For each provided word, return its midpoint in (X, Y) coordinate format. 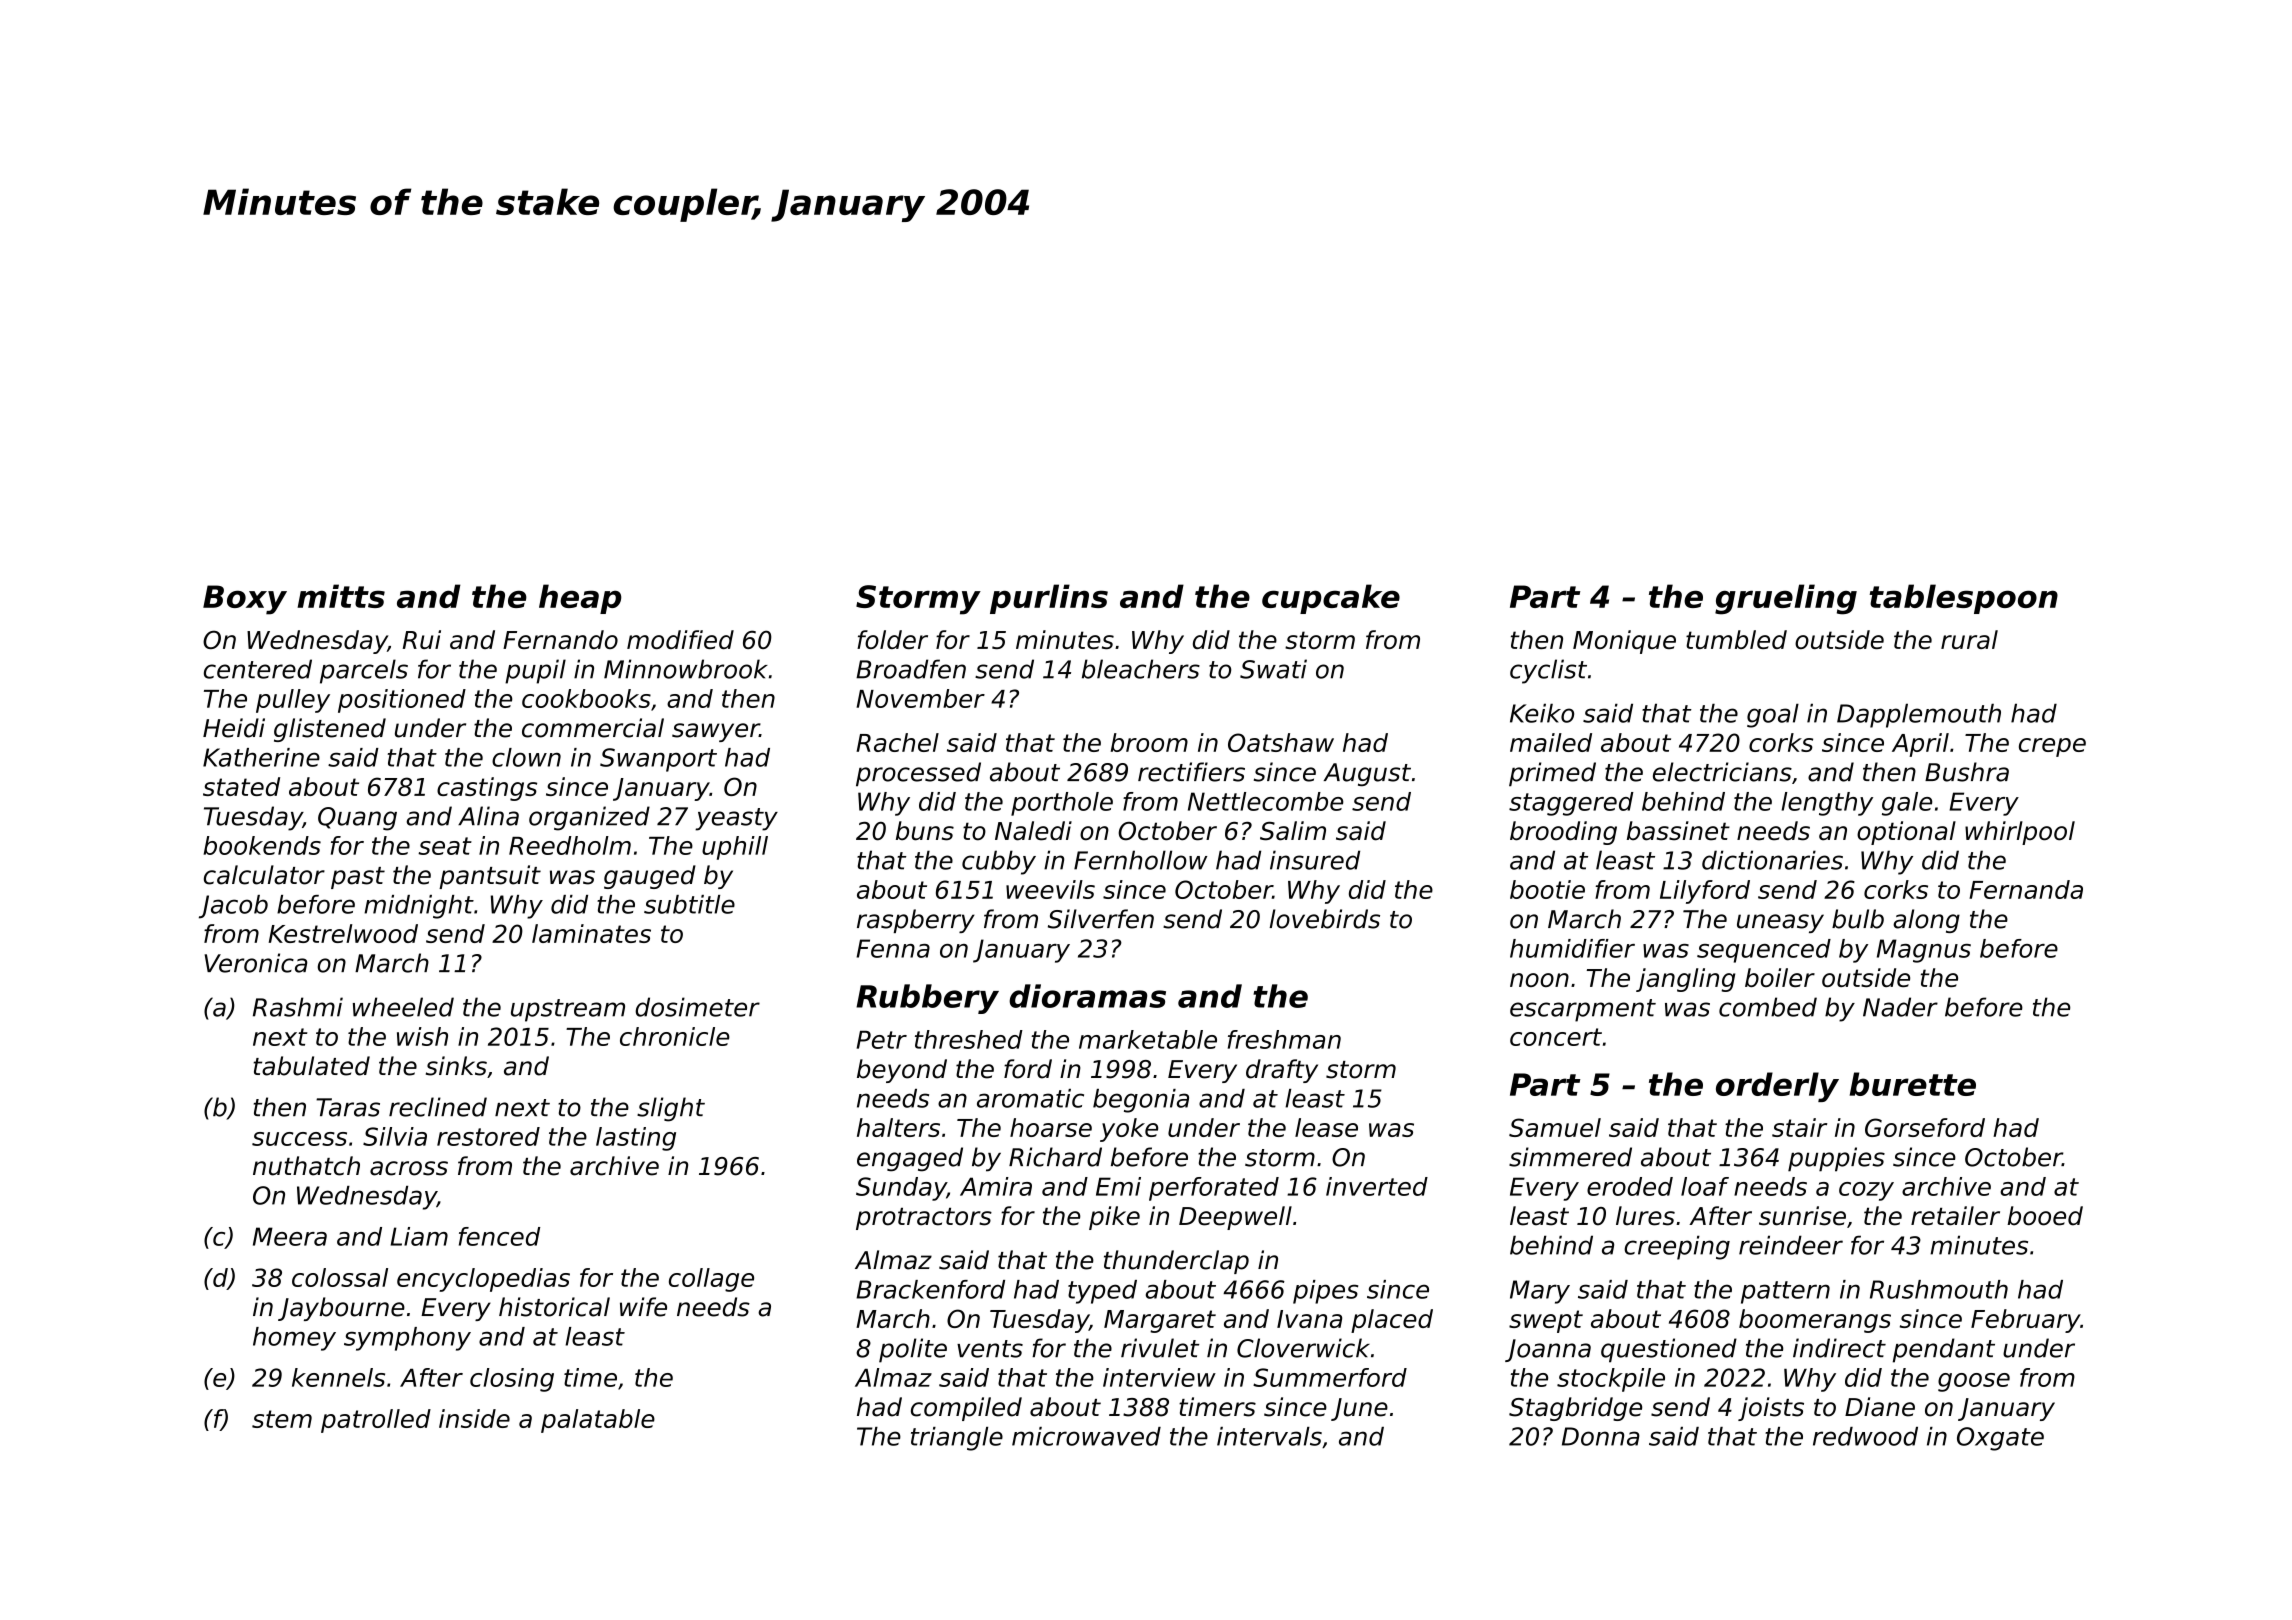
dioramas (1087, 996)
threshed (969, 1039)
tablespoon (1963, 599)
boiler (1780, 977)
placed (1392, 1321)
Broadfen (911, 669)
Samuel (1555, 1127)
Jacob (233, 907)
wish (422, 1036)
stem (282, 1419)
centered (258, 669)
